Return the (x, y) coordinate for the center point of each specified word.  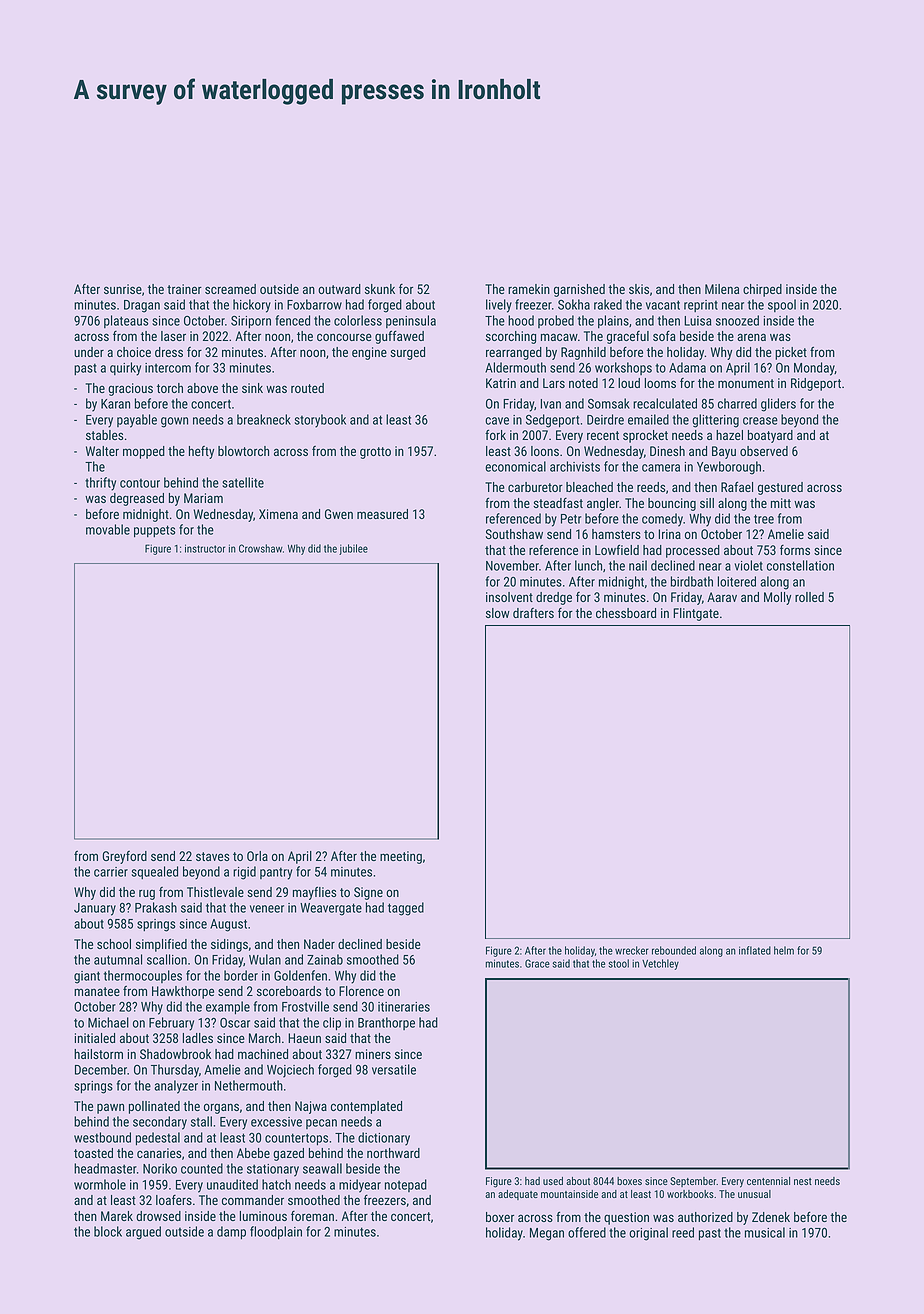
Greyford (125, 857)
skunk (380, 289)
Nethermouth (249, 1085)
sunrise (123, 289)
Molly (777, 598)
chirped (762, 290)
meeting (401, 857)
